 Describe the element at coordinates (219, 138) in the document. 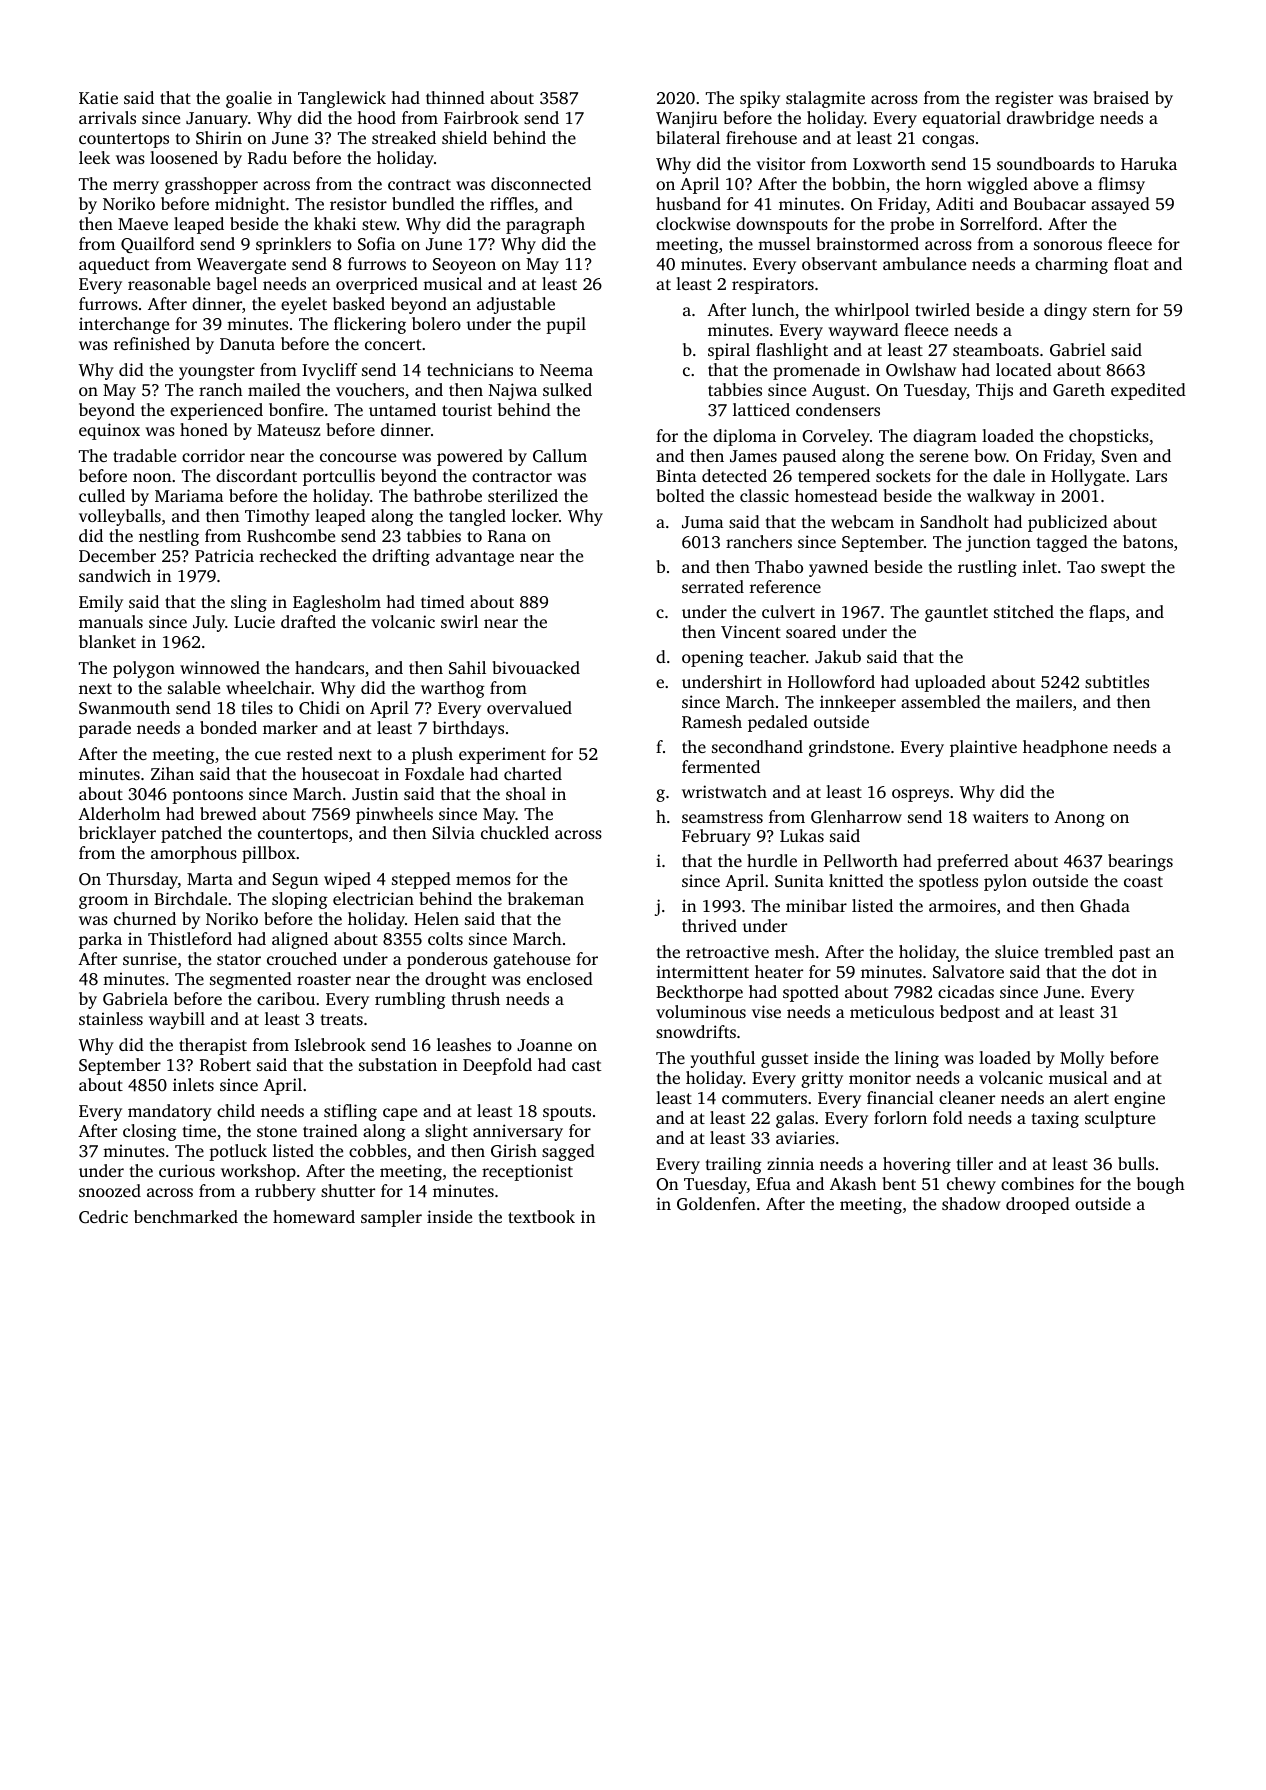

I see `Shirin` at that location.
